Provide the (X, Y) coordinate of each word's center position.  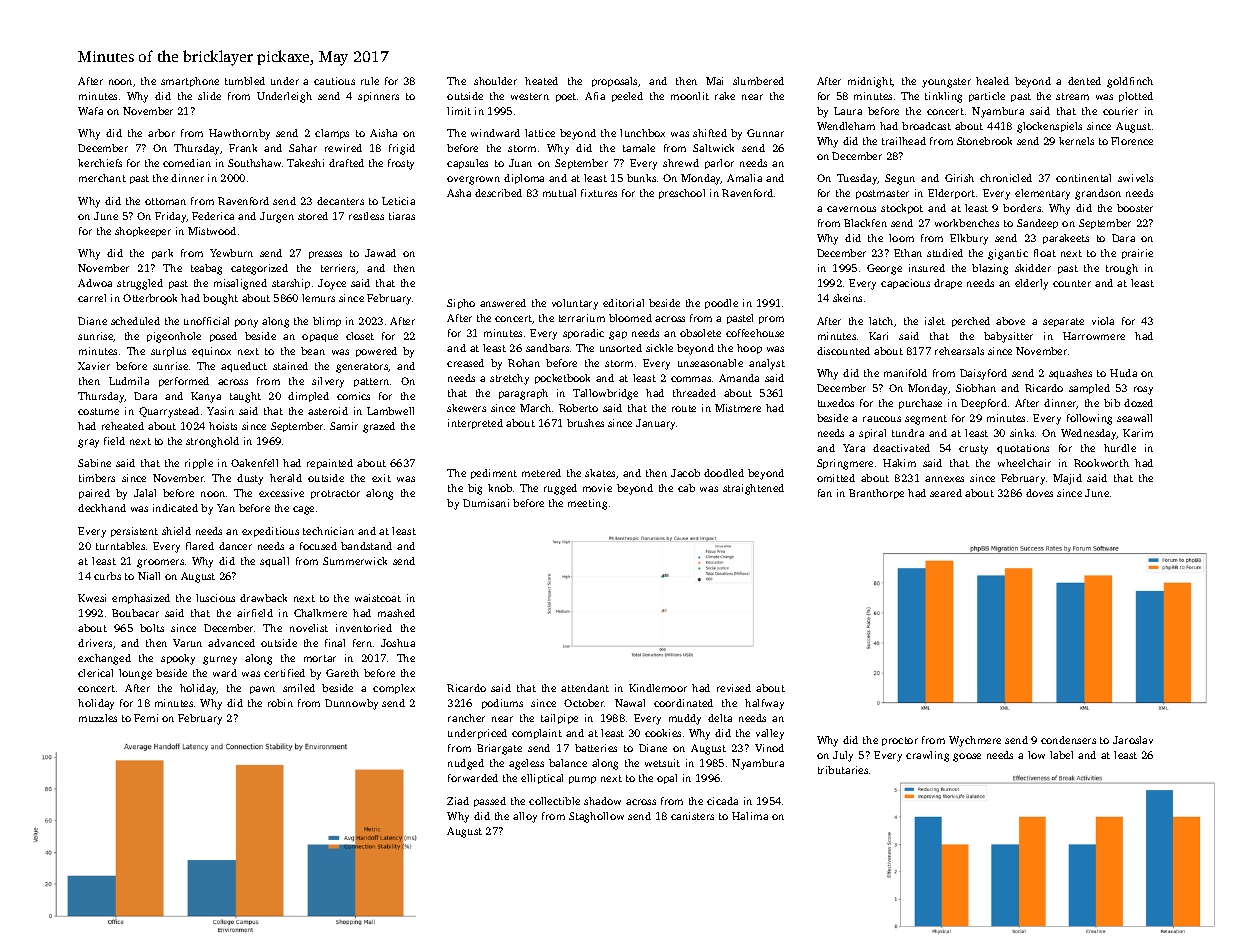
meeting (587, 504)
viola (1103, 321)
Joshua (398, 643)
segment (926, 420)
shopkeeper (143, 232)
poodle (721, 304)
